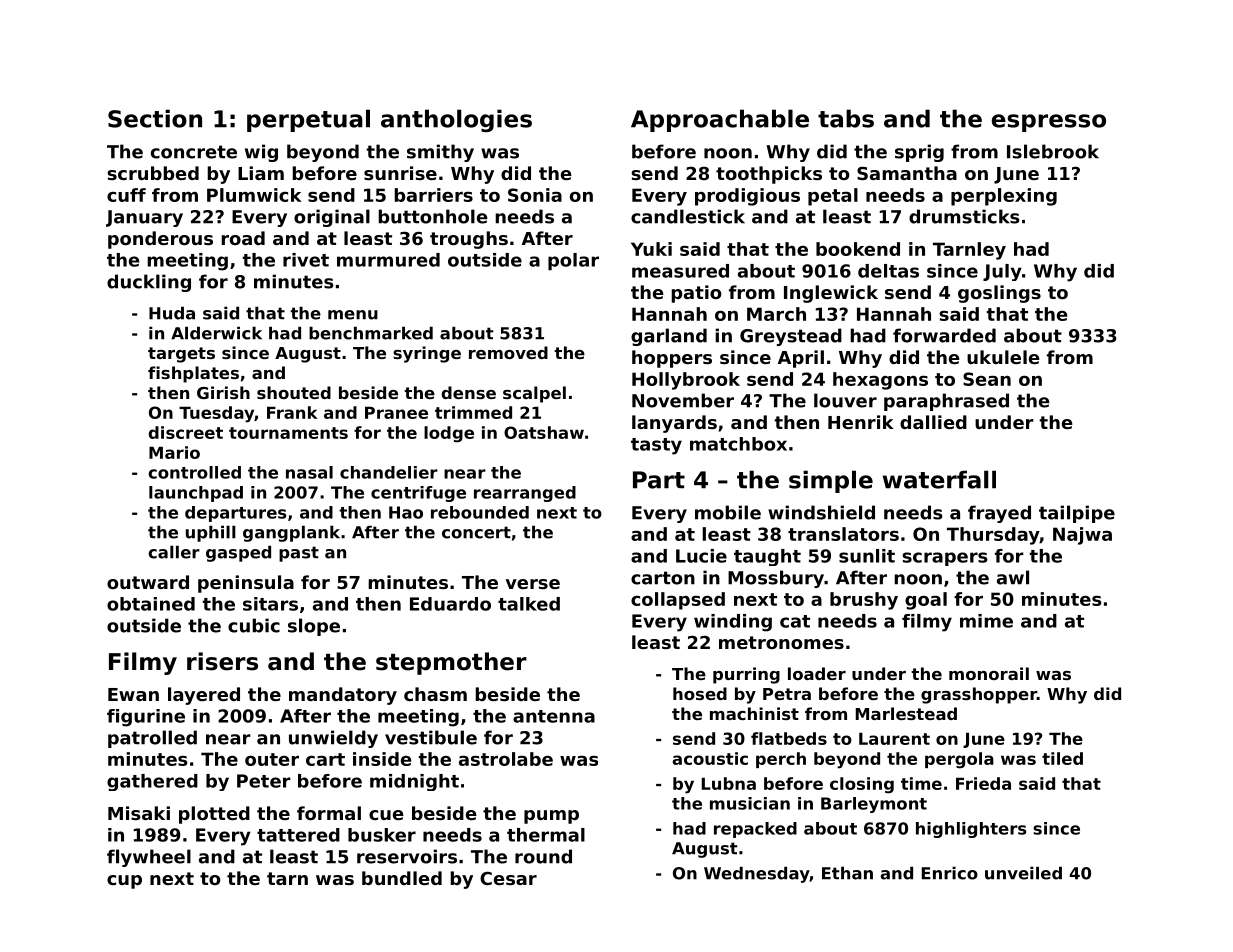 The height and width of the screenshot is (952, 1233). What do you see at coordinates (907, 173) in the screenshot?
I see `Samantha` at bounding box center [907, 173].
